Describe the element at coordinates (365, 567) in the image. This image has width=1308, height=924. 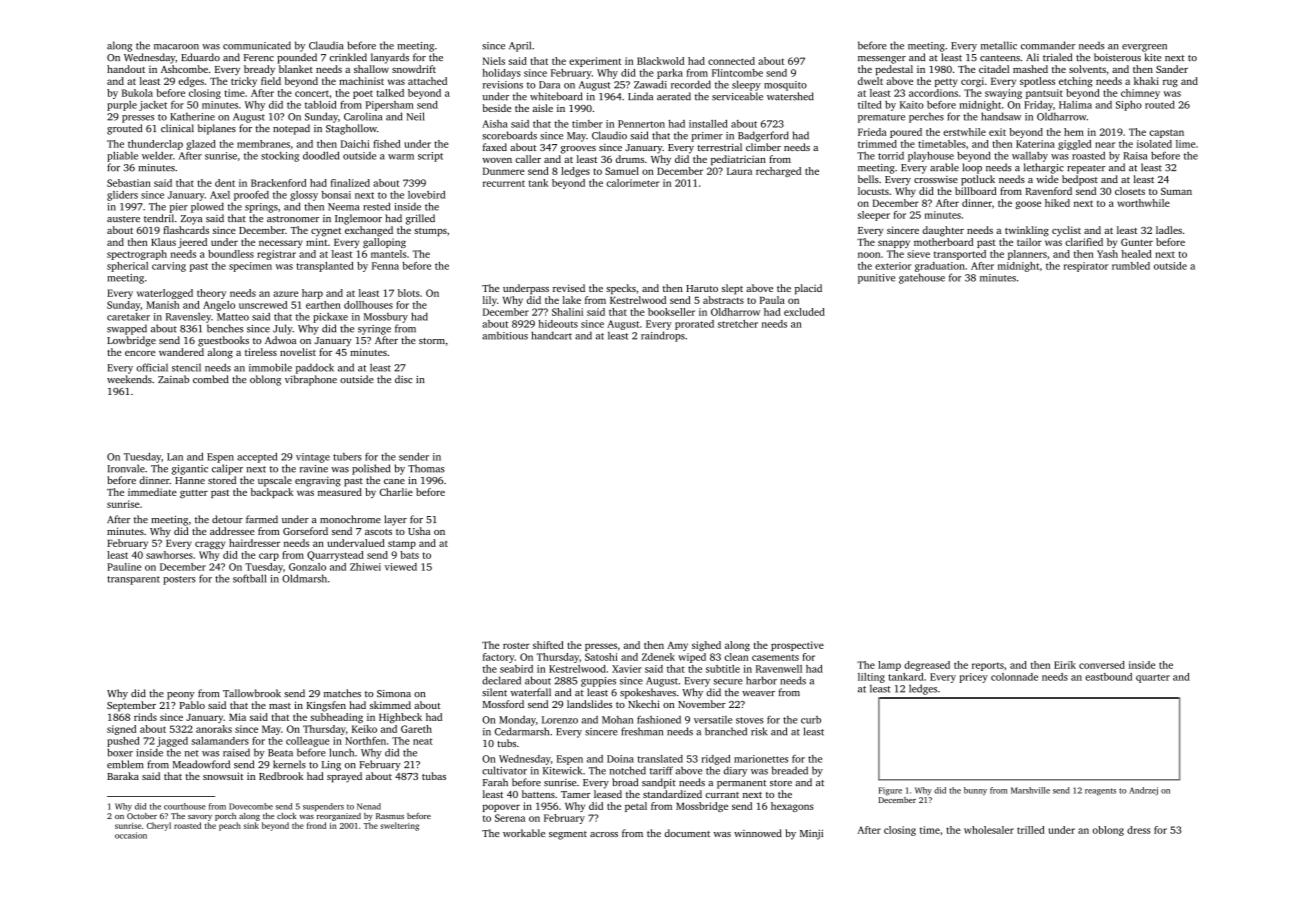
I see `Zhiwei` at that location.
